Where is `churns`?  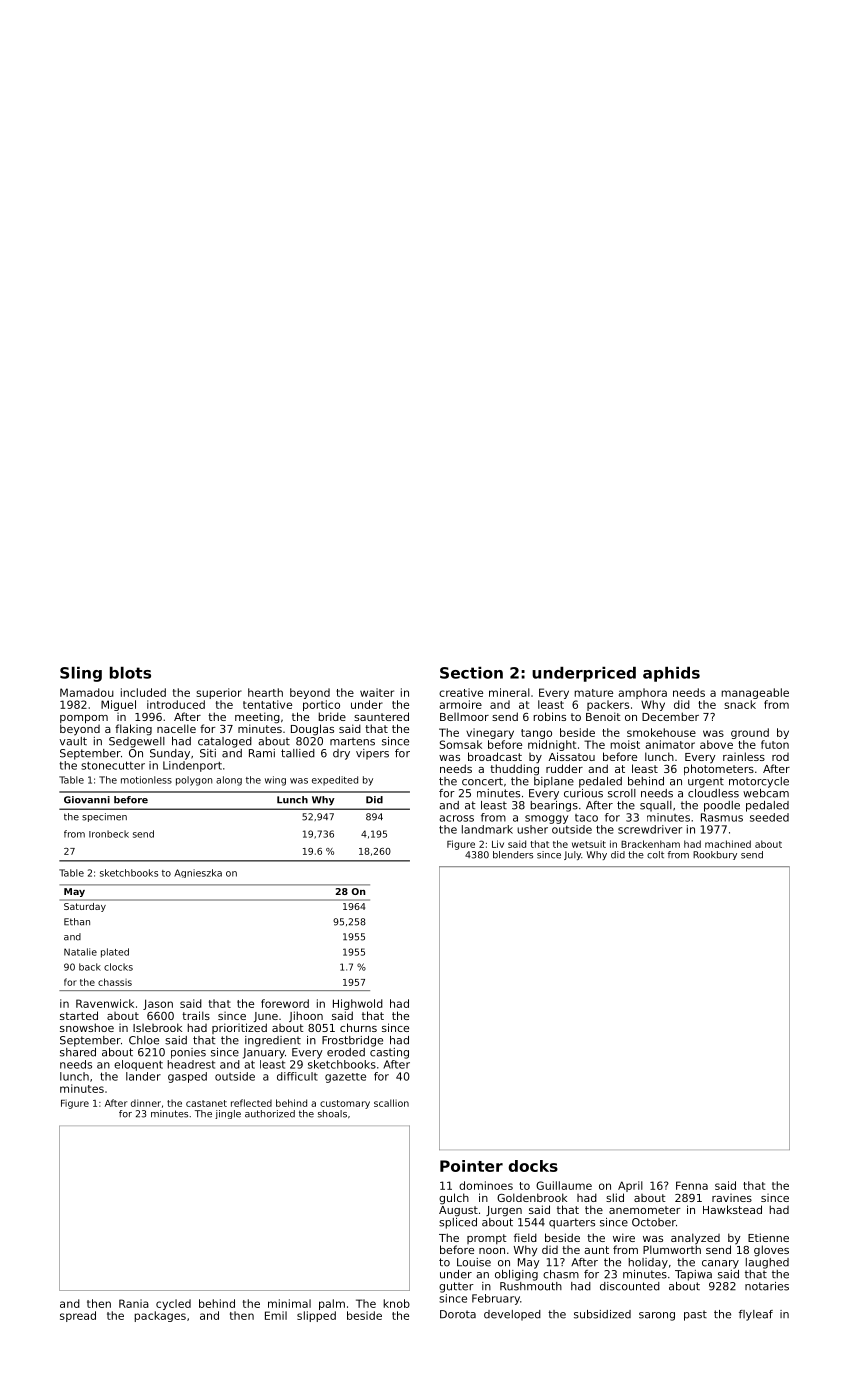
churns is located at coordinates (358, 1027).
